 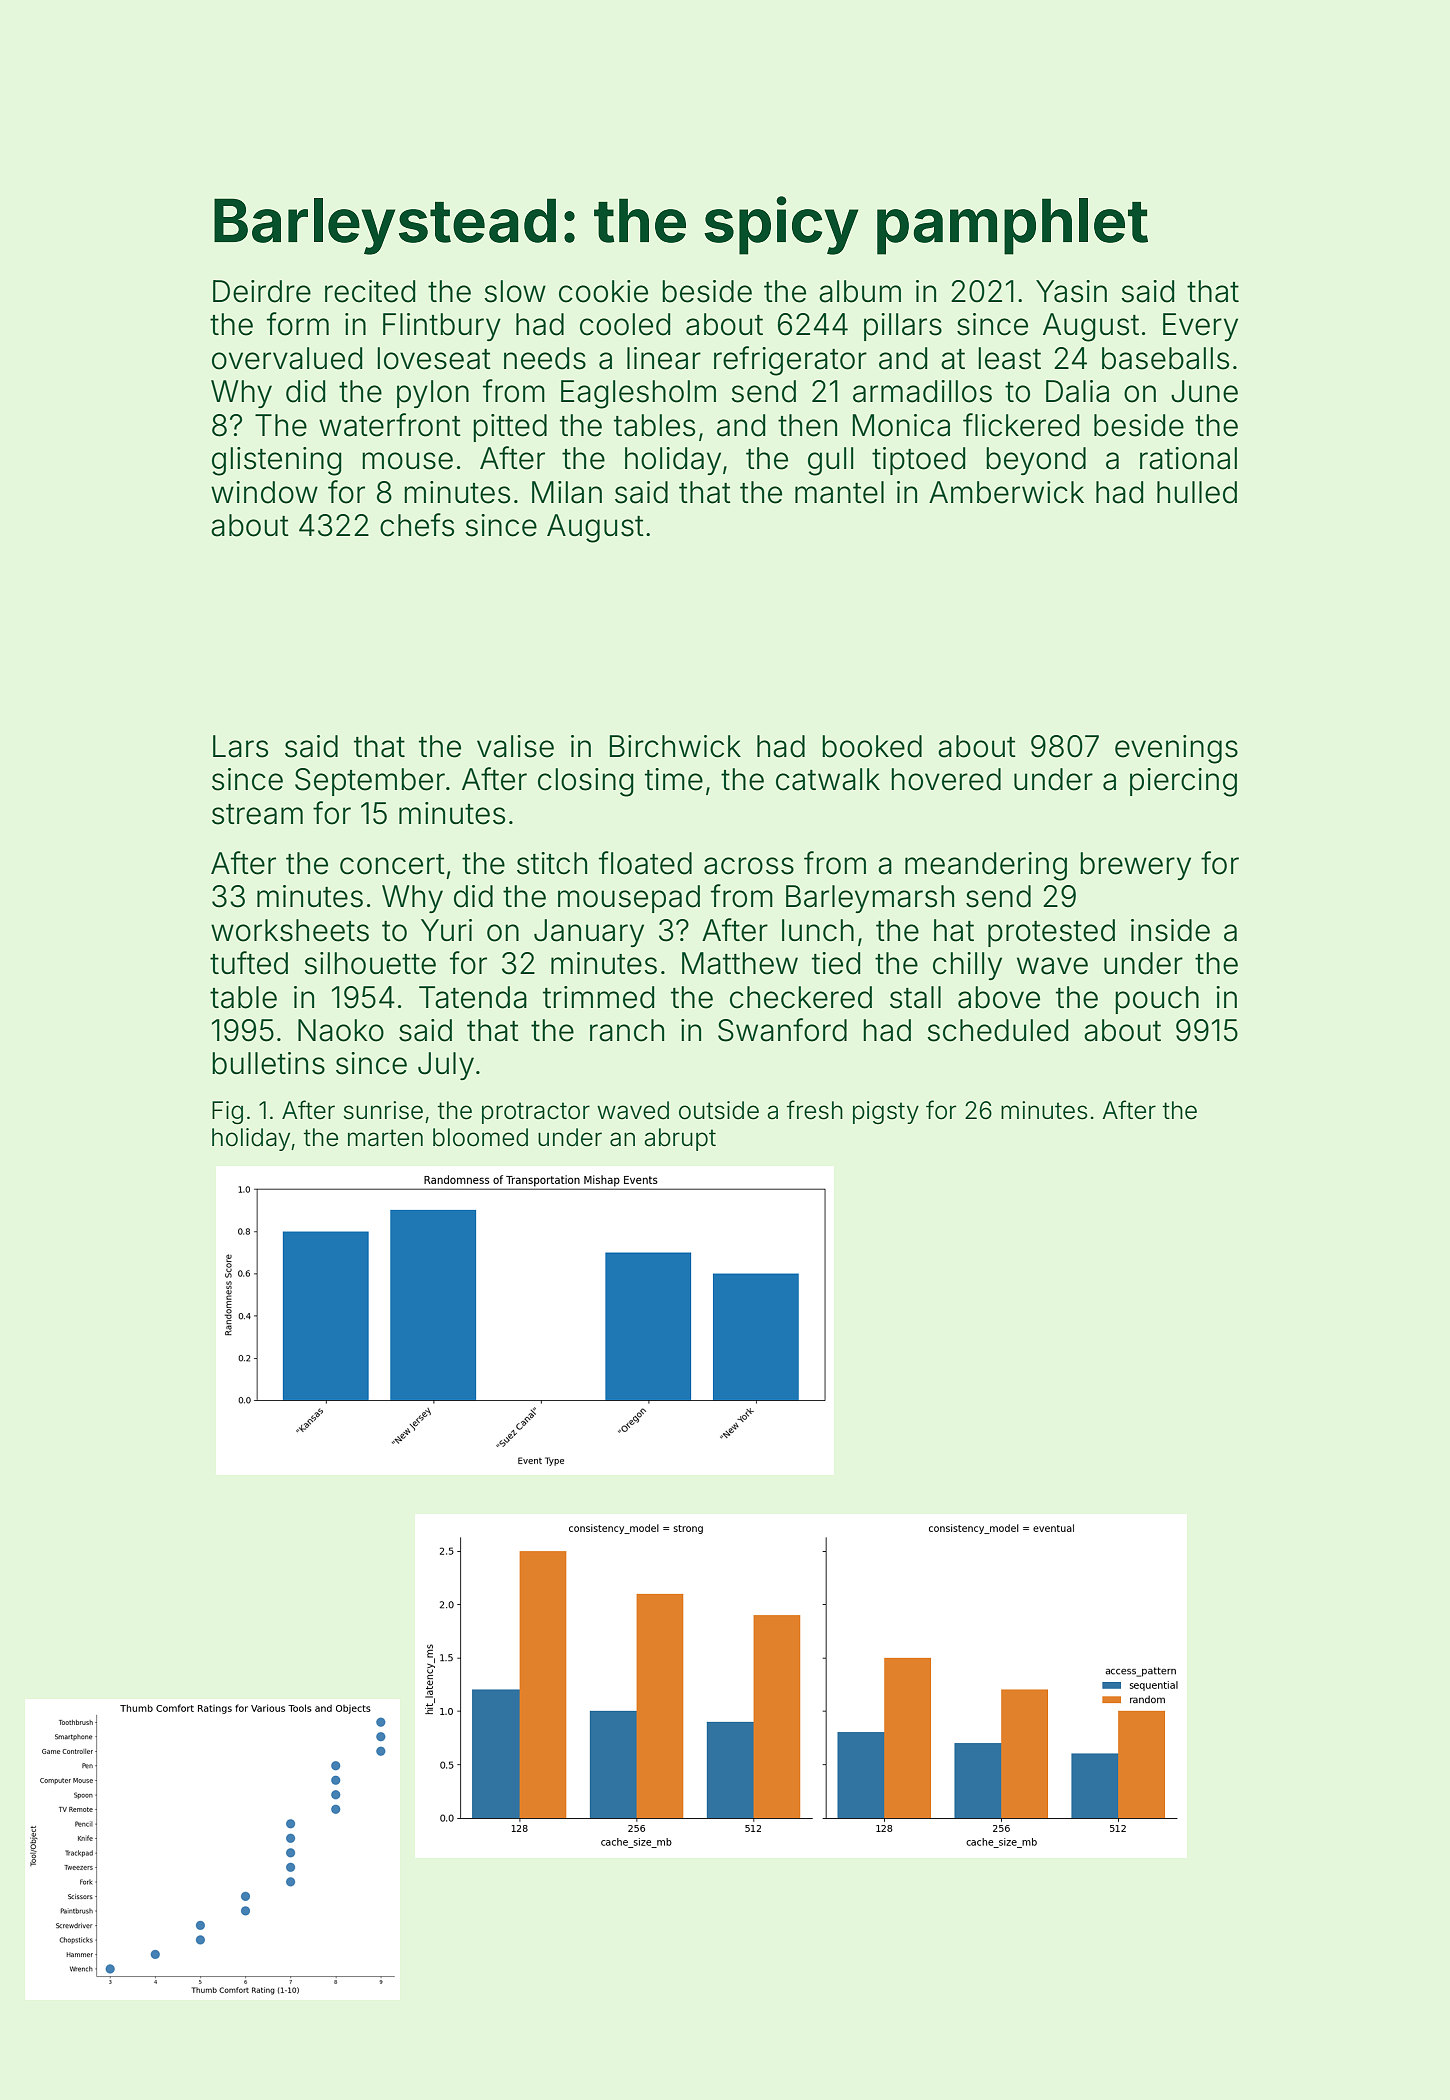 I want to click on Barleymarsh, so click(x=870, y=899).
